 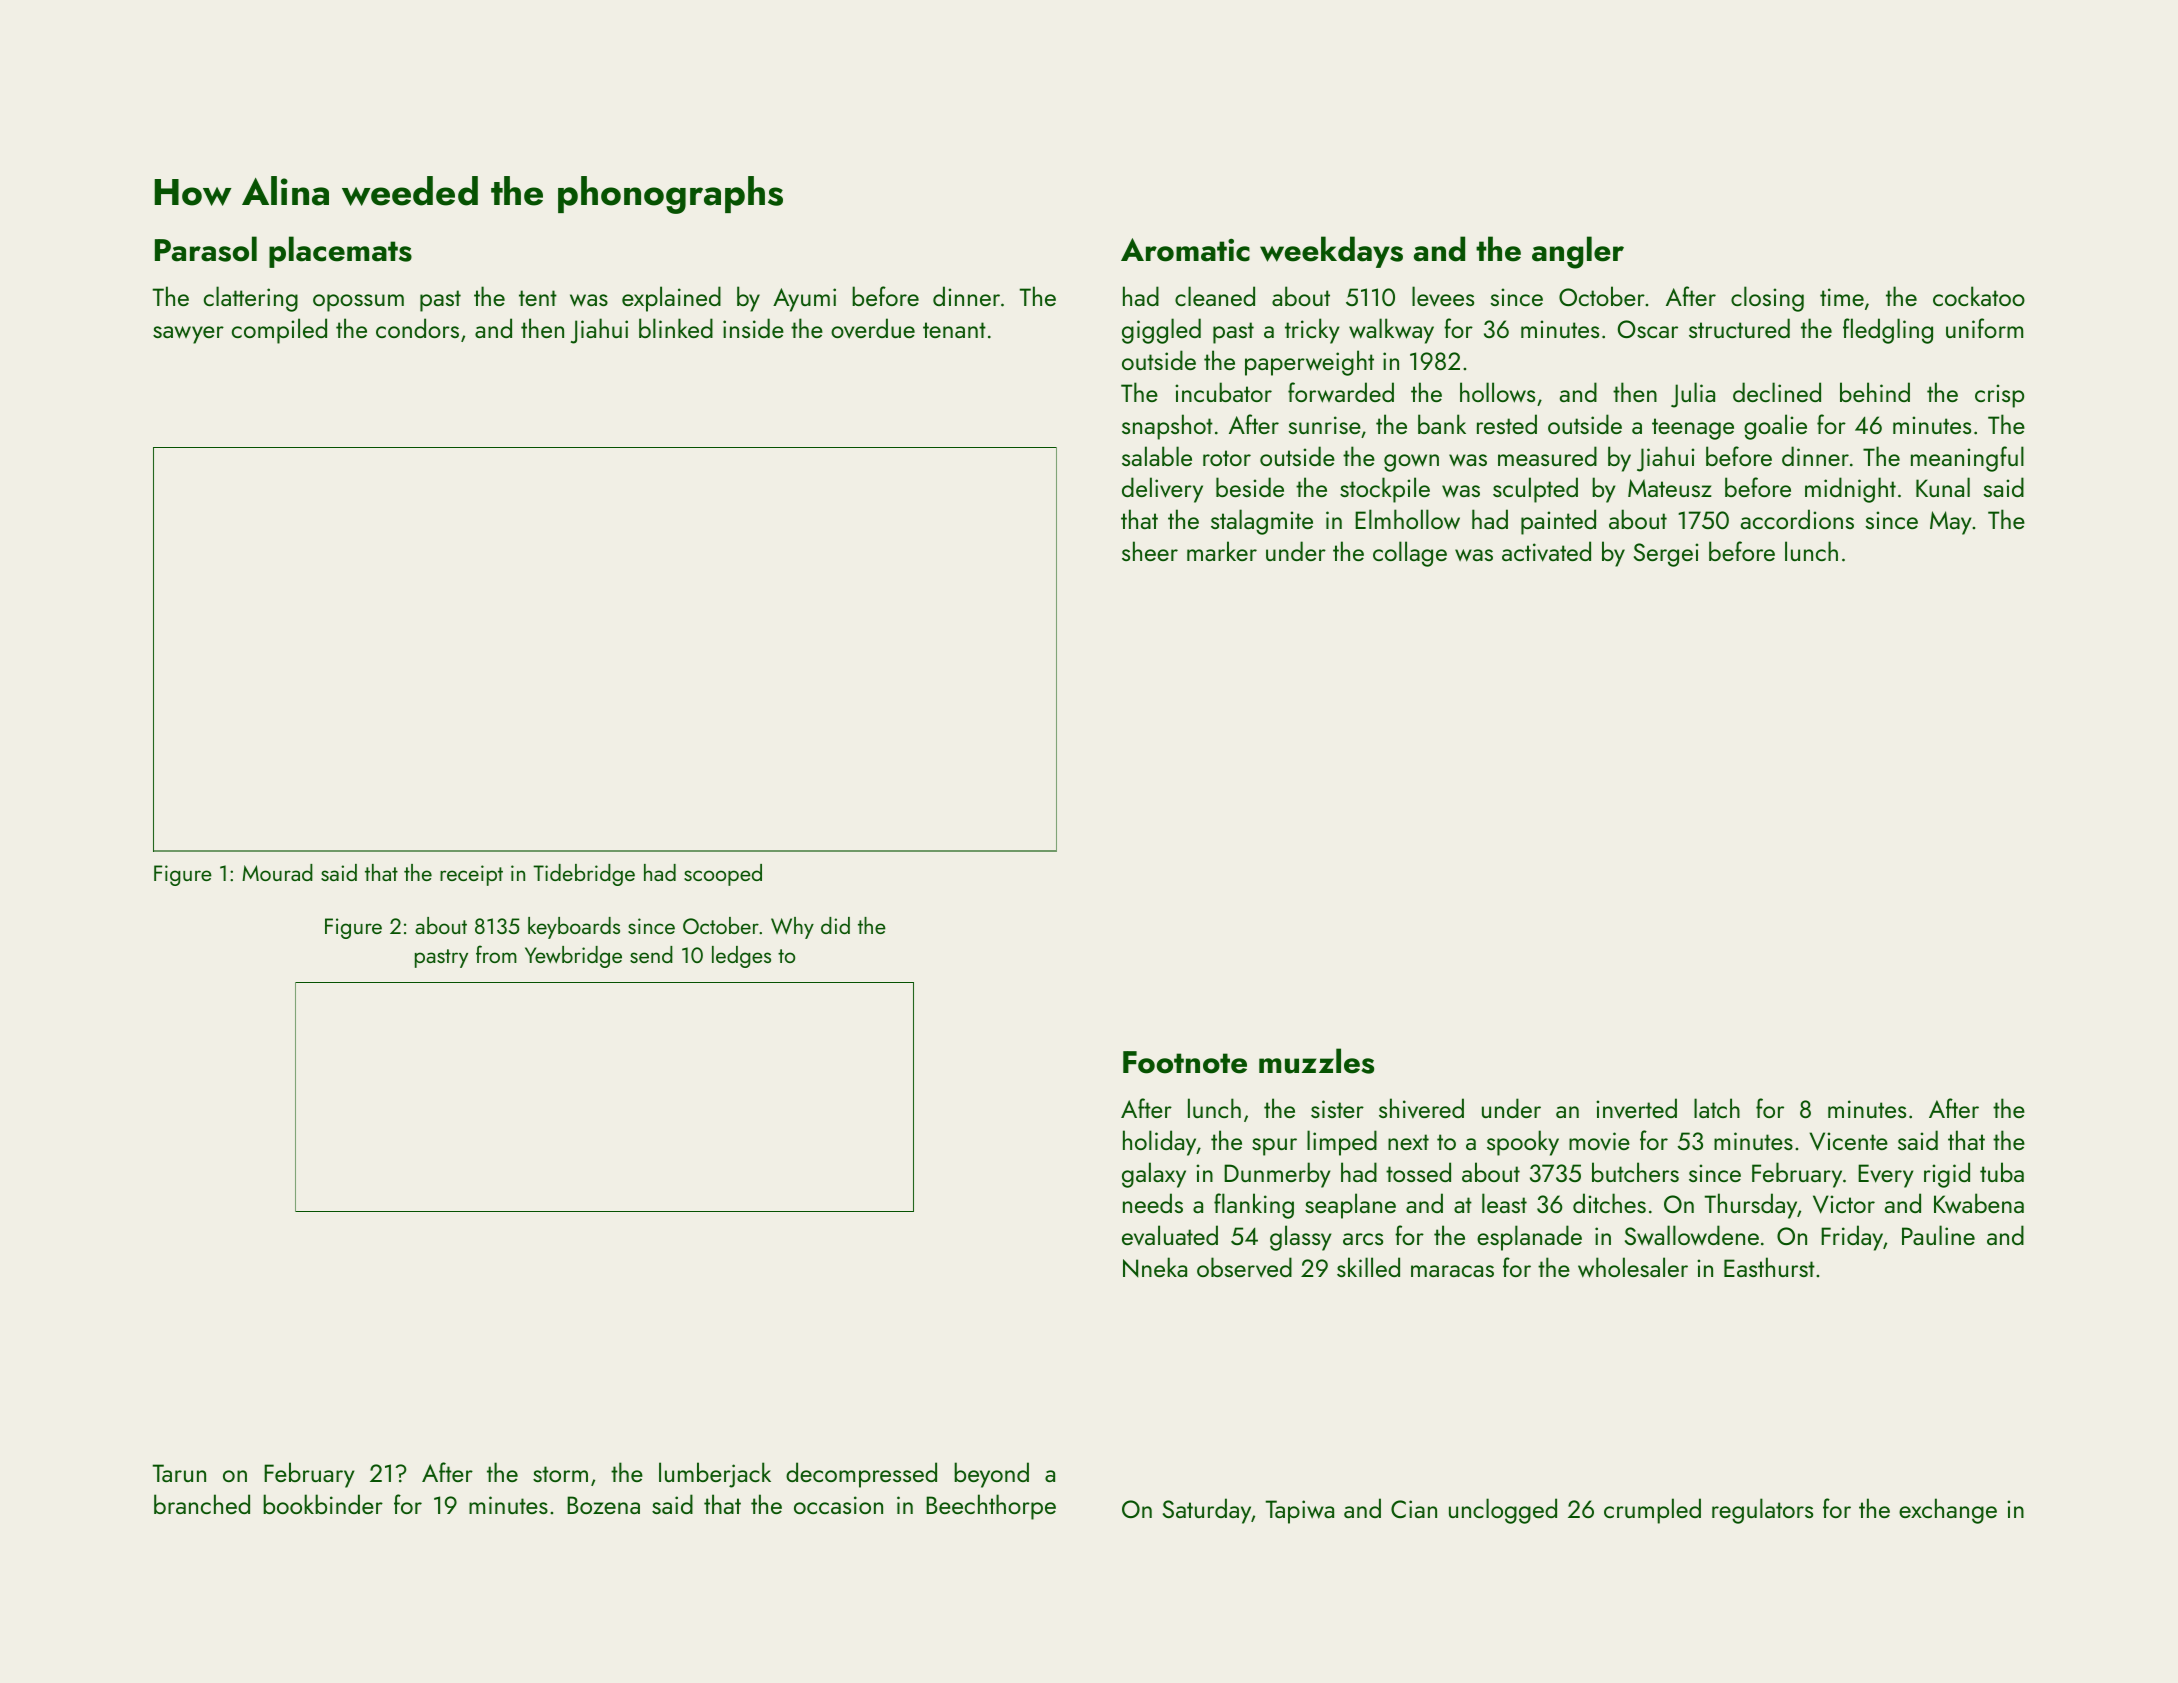 I want to click on Yewbridge, so click(x=573, y=957).
